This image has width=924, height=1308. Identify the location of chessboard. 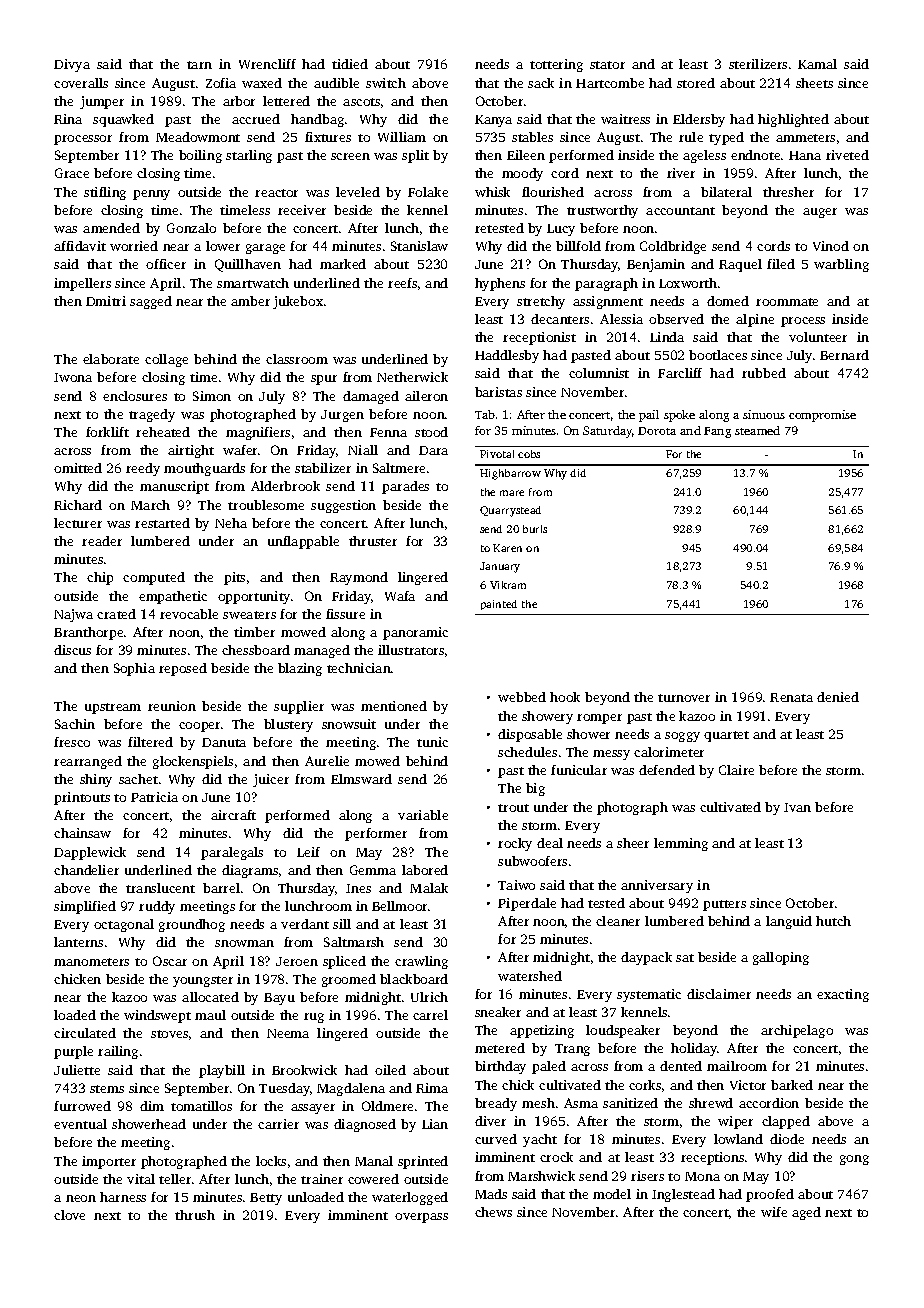
(256, 650).
